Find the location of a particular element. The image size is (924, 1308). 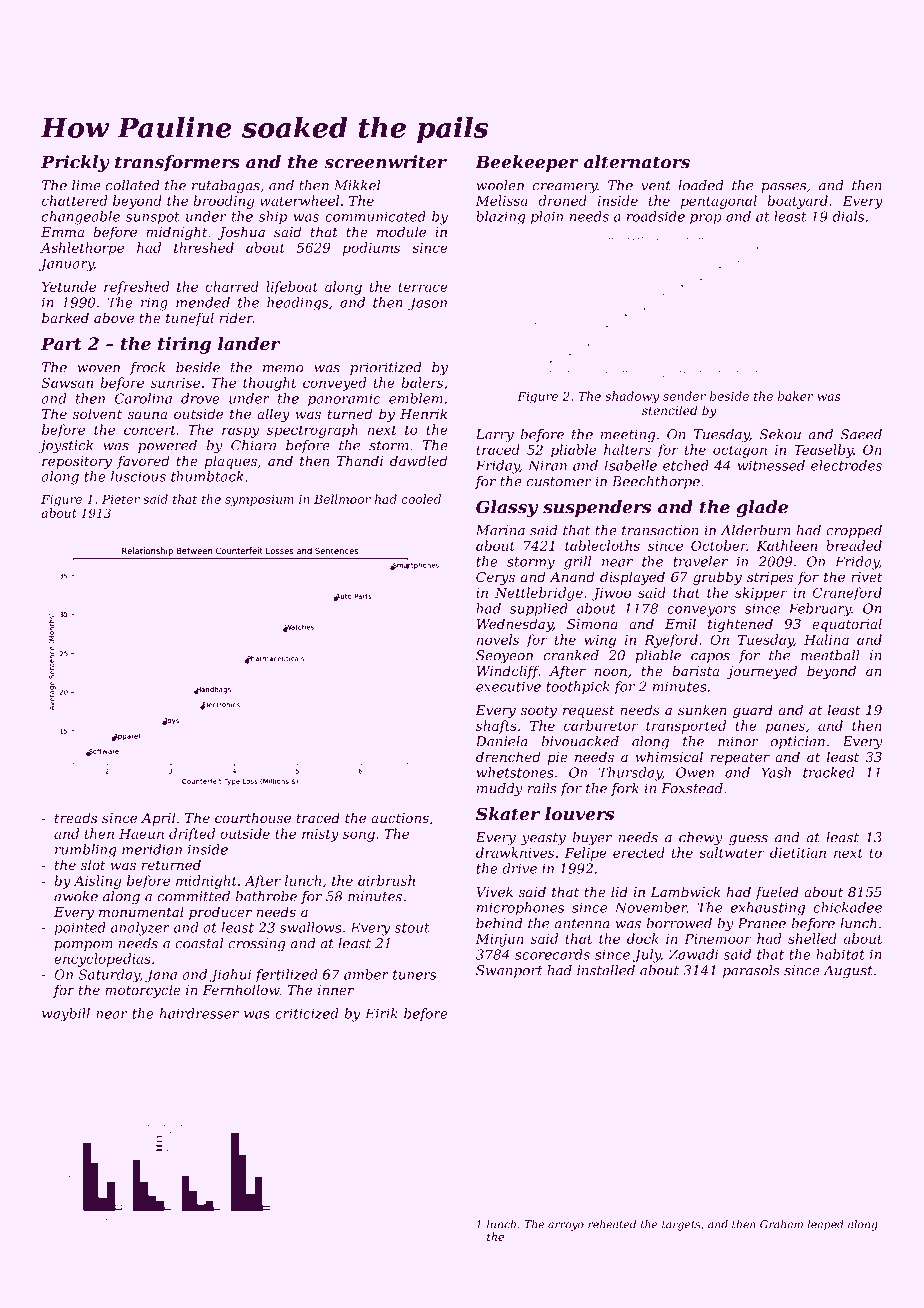

Pieter is located at coordinates (121, 499).
